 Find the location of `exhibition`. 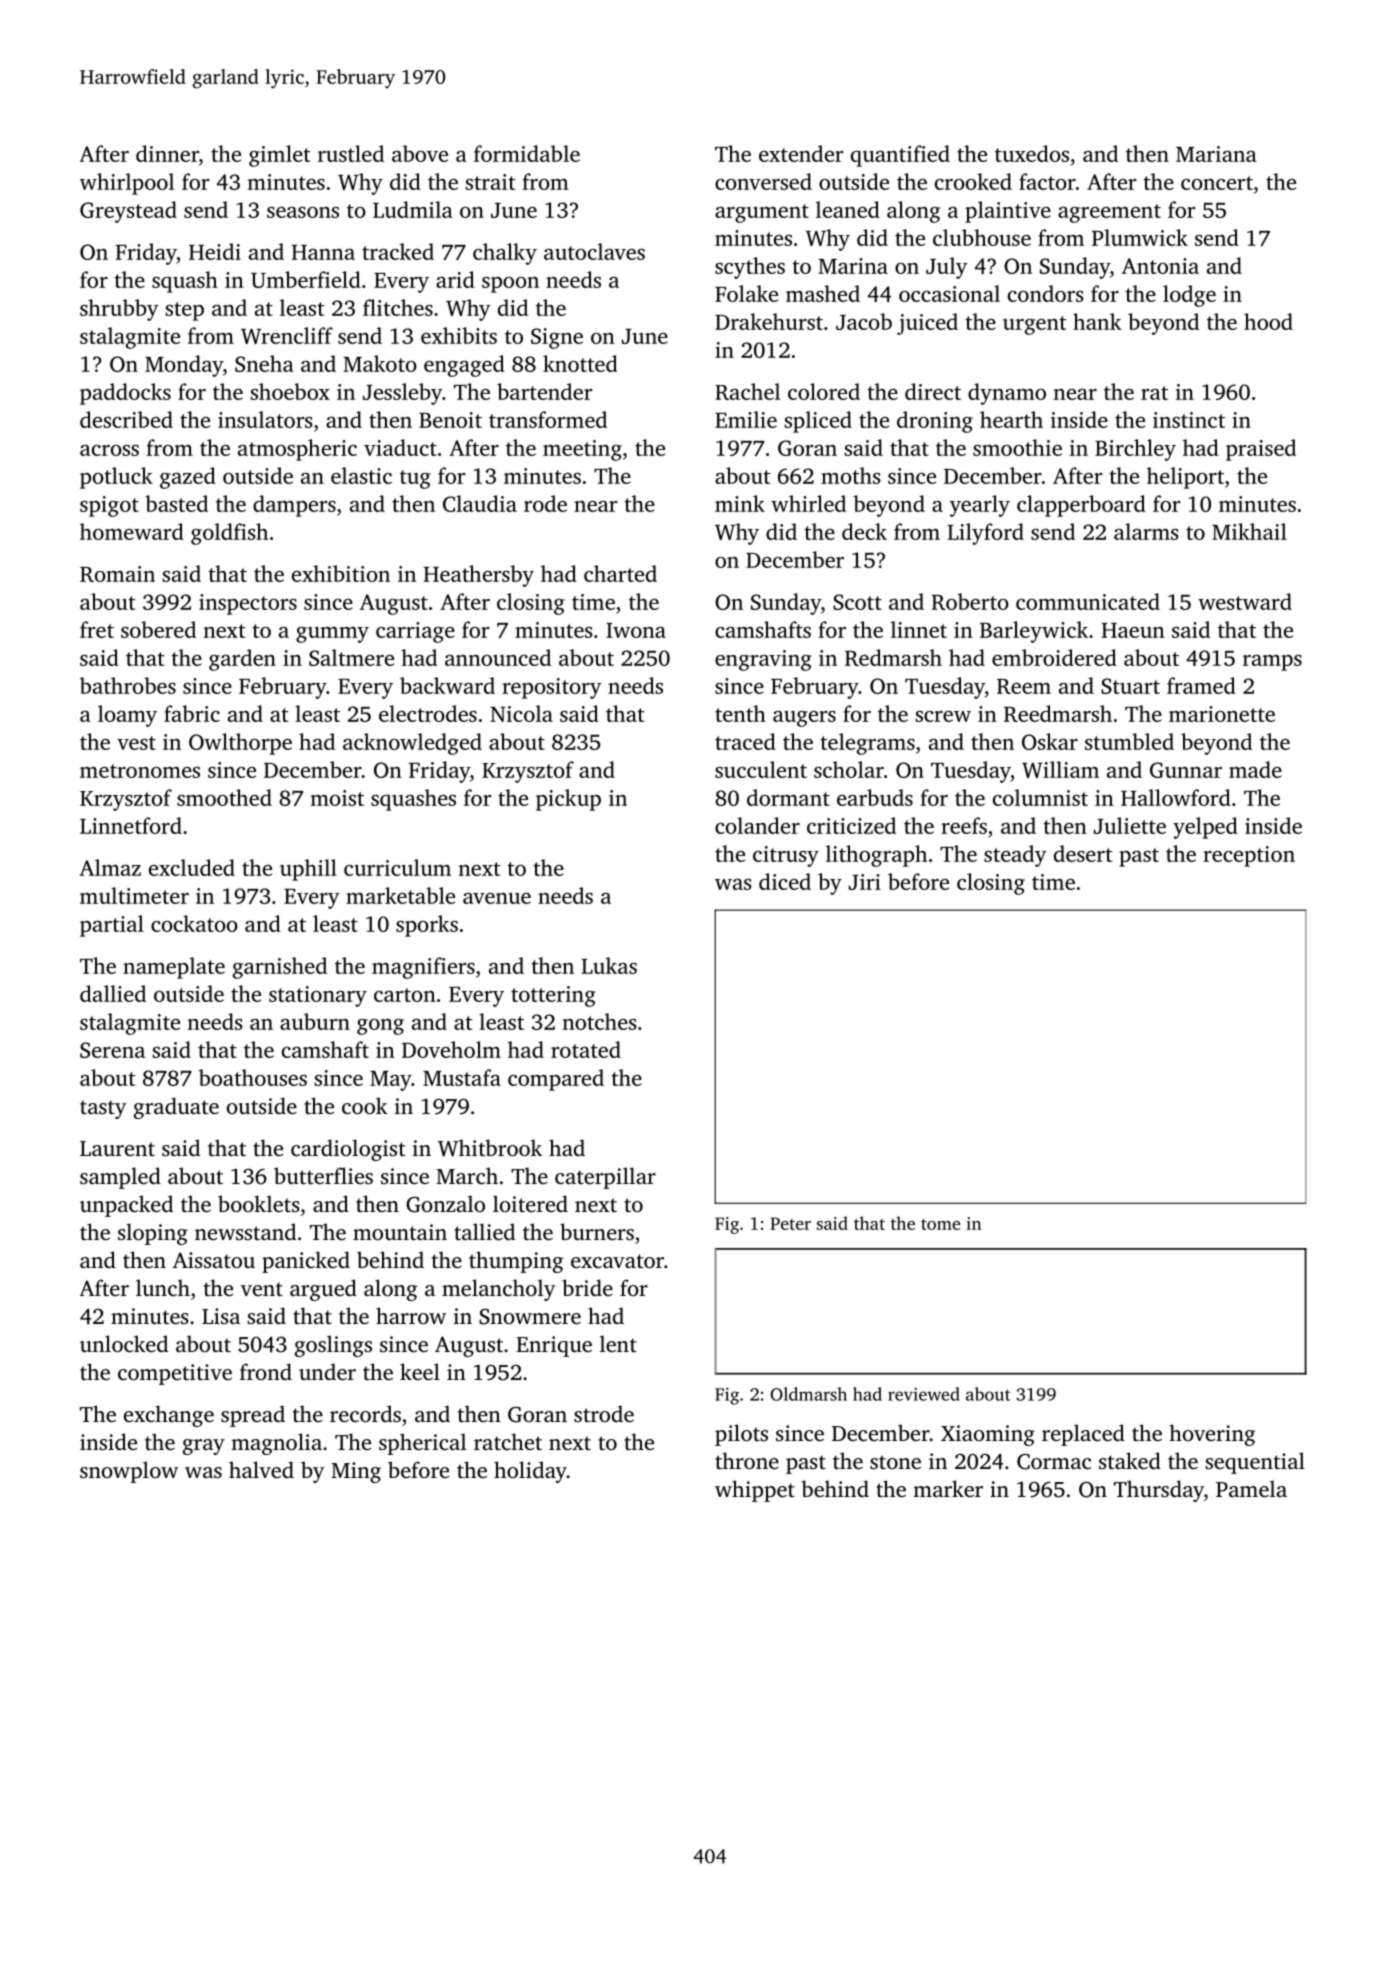

exhibition is located at coordinates (341, 573).
